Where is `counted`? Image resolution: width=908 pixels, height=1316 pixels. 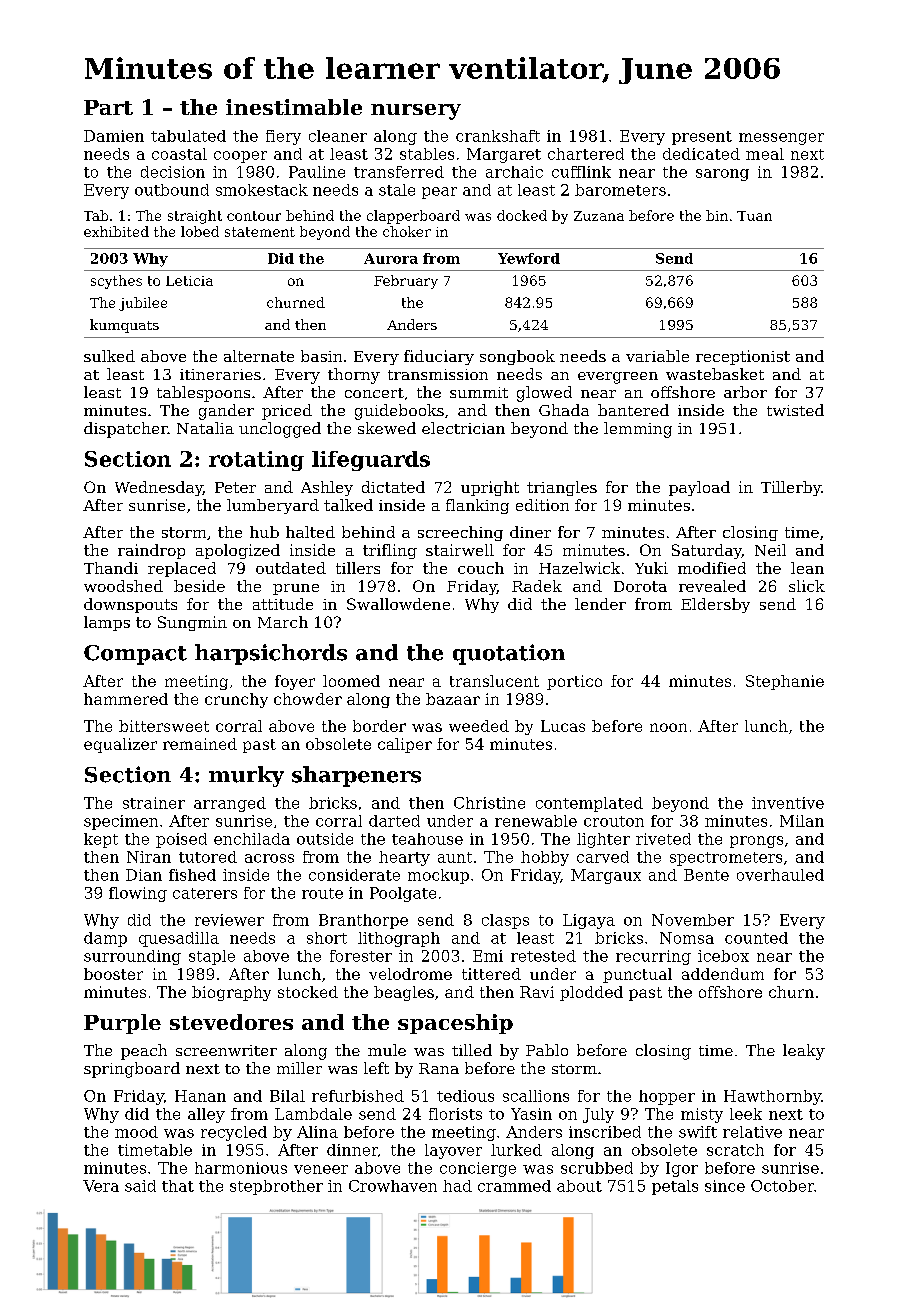 counted is located at coordinates (756, 938).
